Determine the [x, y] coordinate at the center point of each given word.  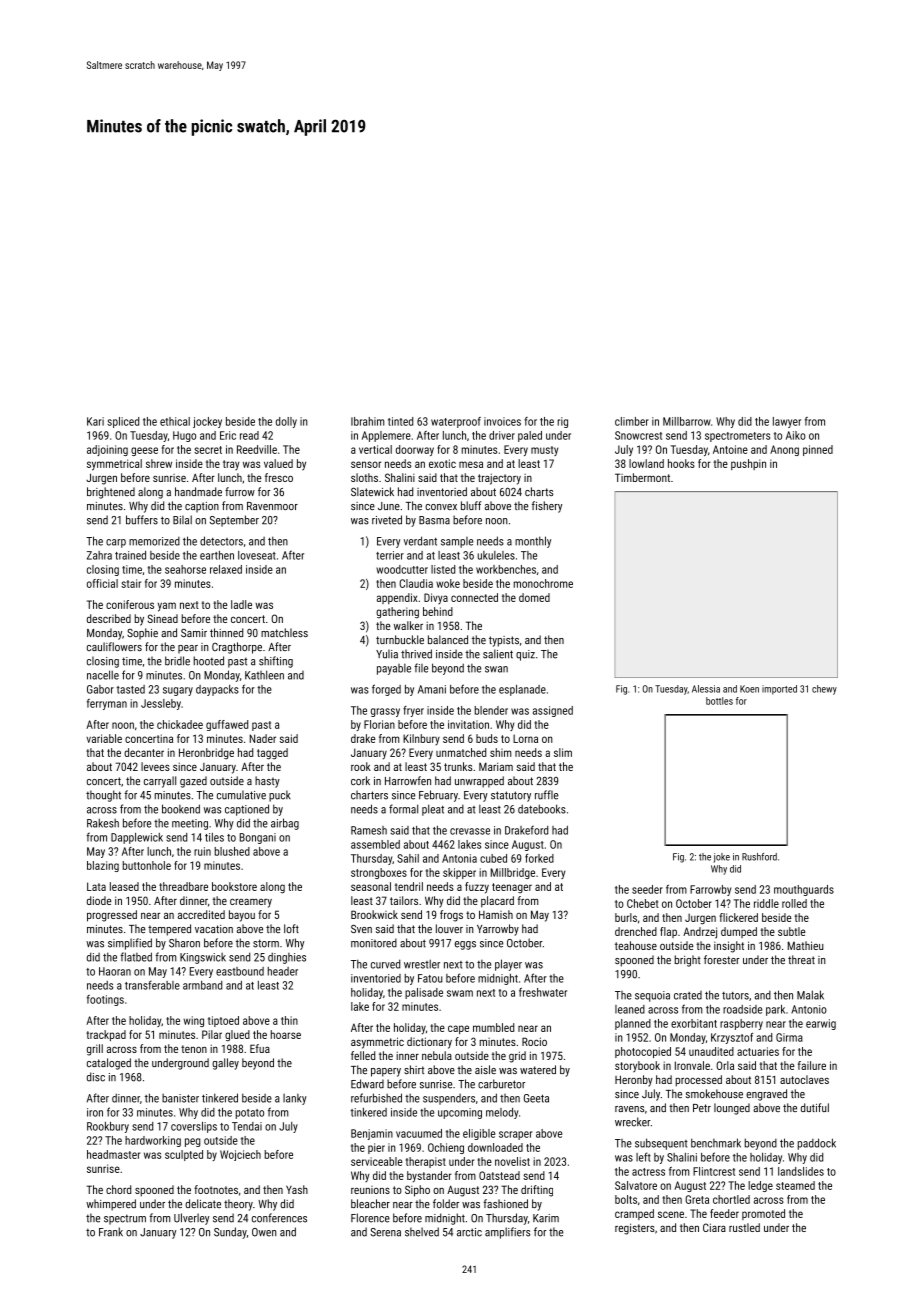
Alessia [706, 689]
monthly [533, 542]
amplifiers [507, 1233]
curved [385, 964]
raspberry [741, 1024]
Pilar [212, 1034]
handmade [198, 491]
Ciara [714, 1227]
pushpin [748, 464]
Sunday [230, 1233]
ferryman [107, 704]
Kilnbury [421, 739]
